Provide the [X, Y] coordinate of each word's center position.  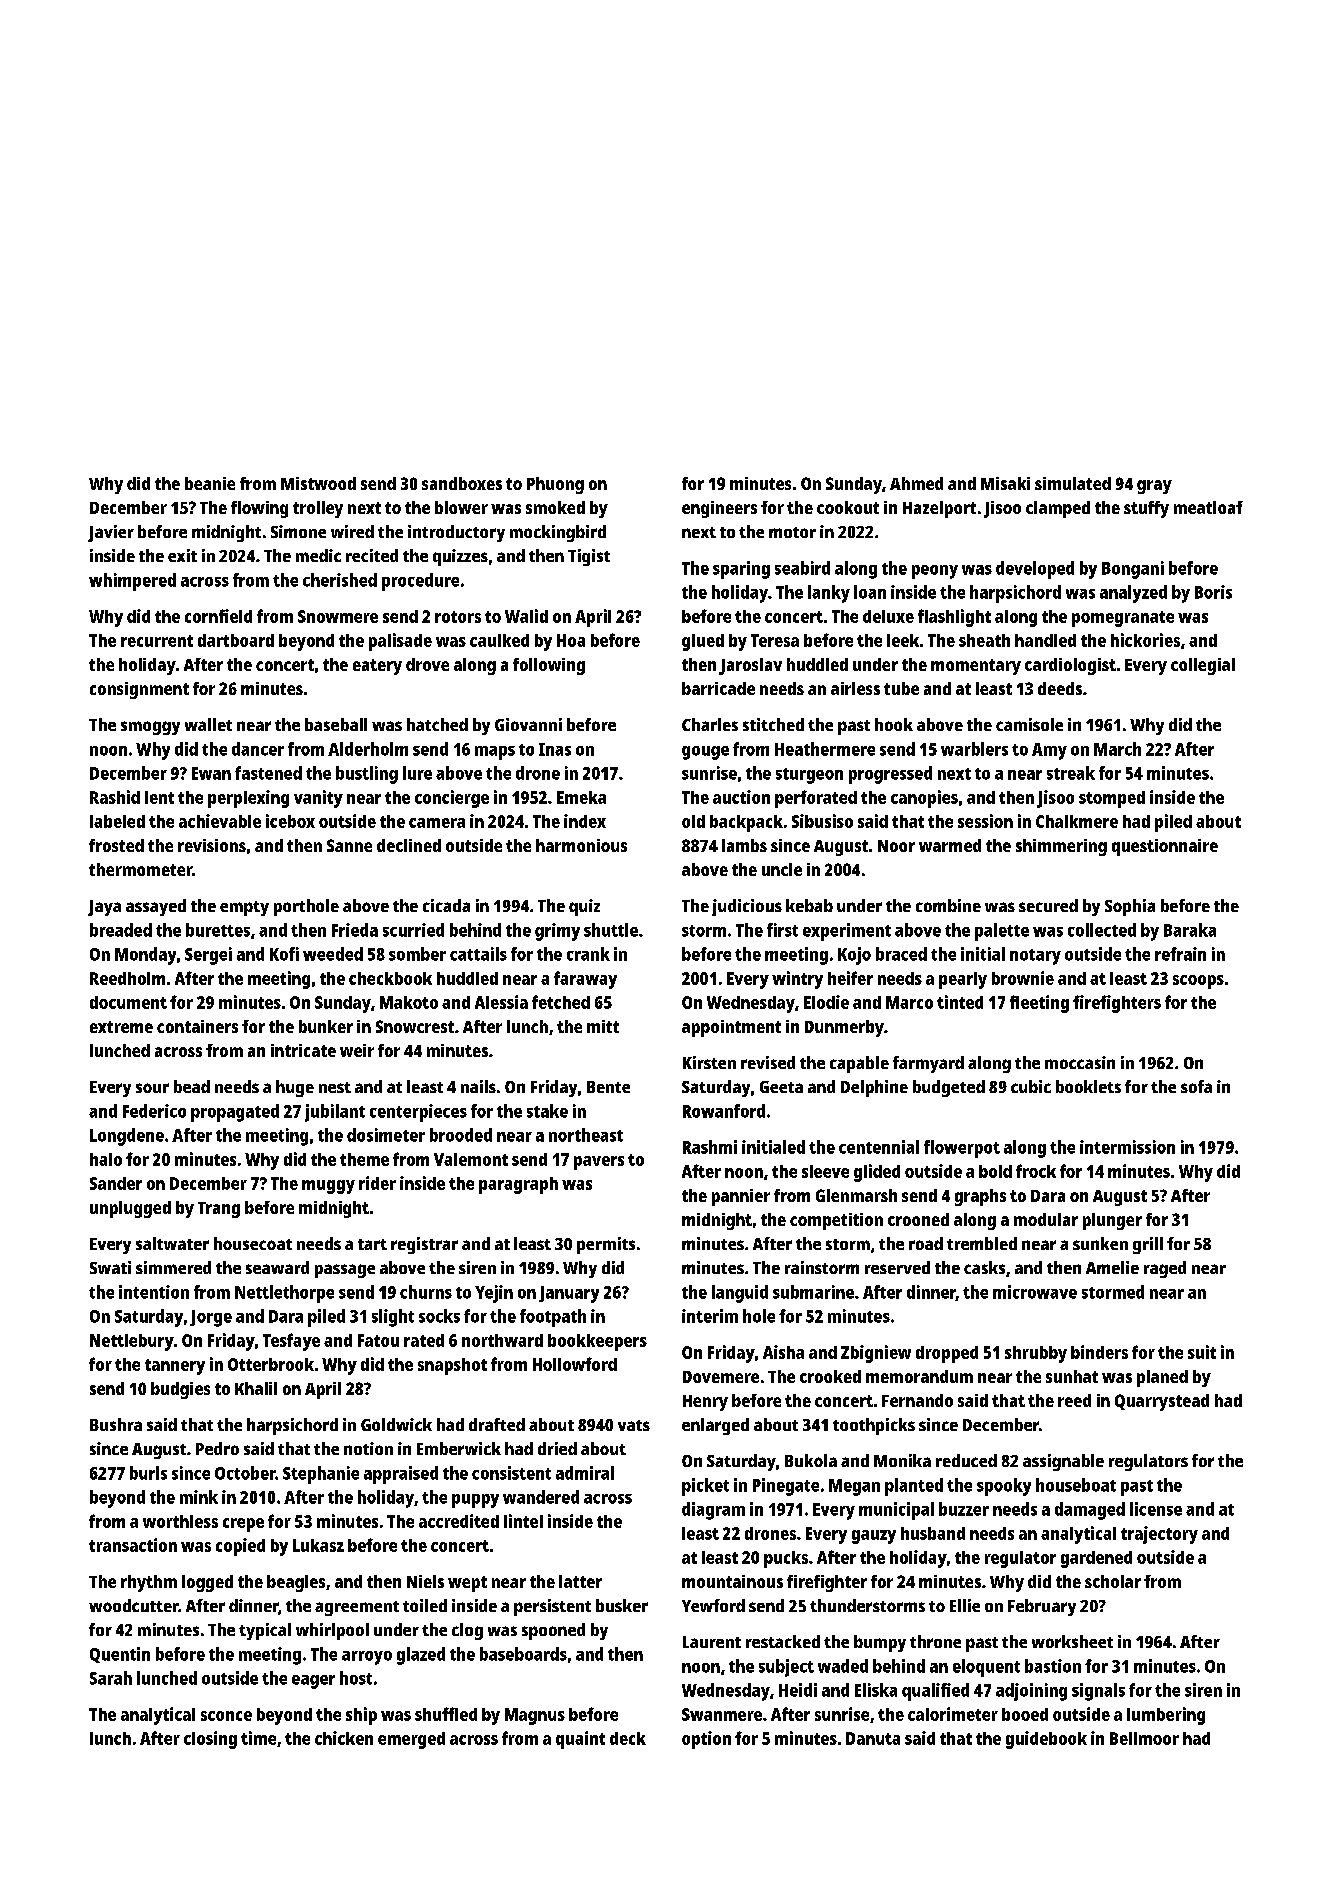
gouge [705, 753]
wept [467, 1584]
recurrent [157, 641]
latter [580, 1581]
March [1117, 749]
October [245, 1473]
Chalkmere [1077, 821]
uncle [782, 869]
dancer [258, 749]
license [1156, 1509]
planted [914, 1487]
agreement [357, 1608]
